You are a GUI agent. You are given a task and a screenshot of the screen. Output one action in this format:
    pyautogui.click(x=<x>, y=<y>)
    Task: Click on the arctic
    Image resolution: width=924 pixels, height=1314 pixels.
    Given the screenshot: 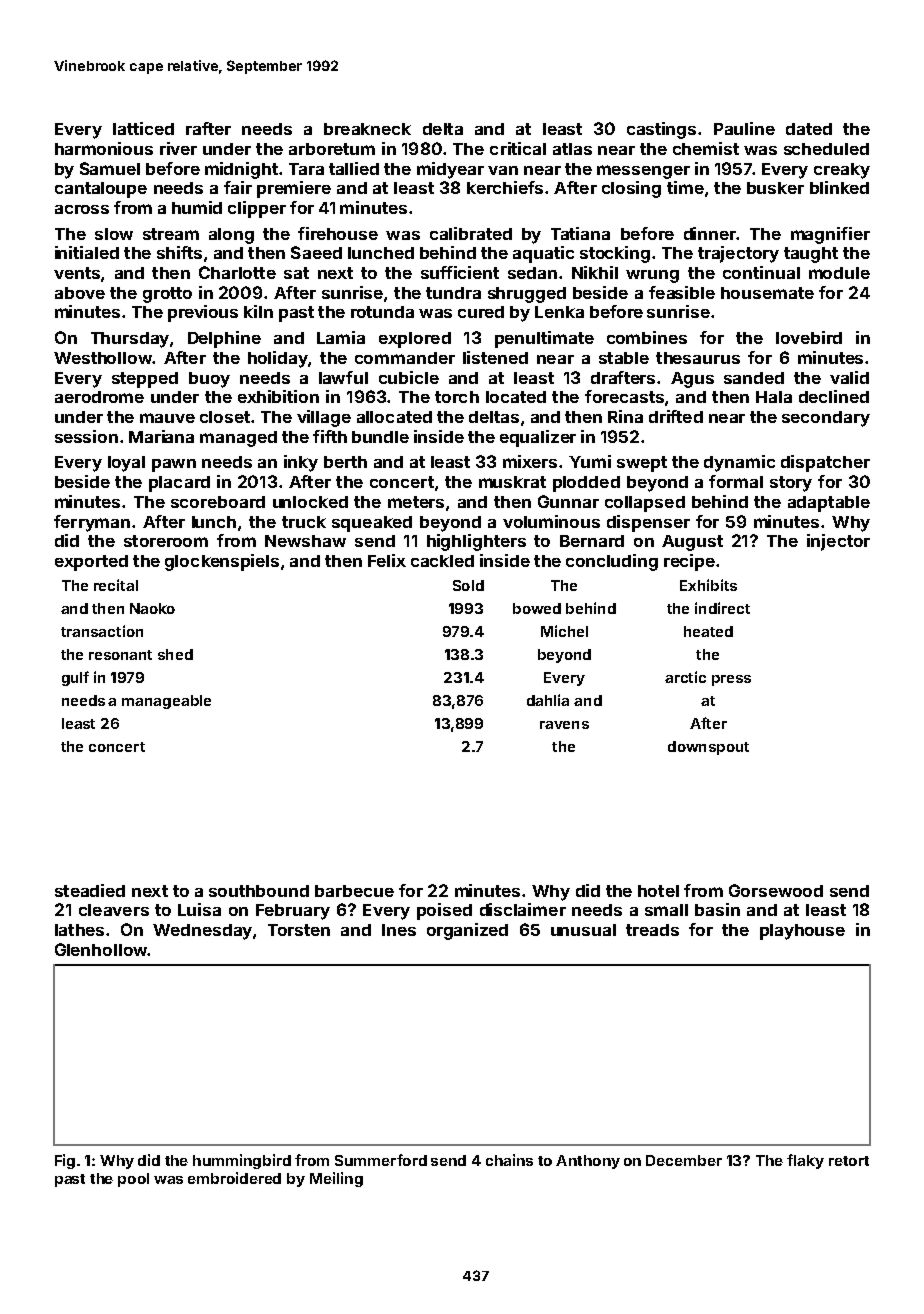 What is the action you would take?
    pyautogui.click(x=685, y=677)
